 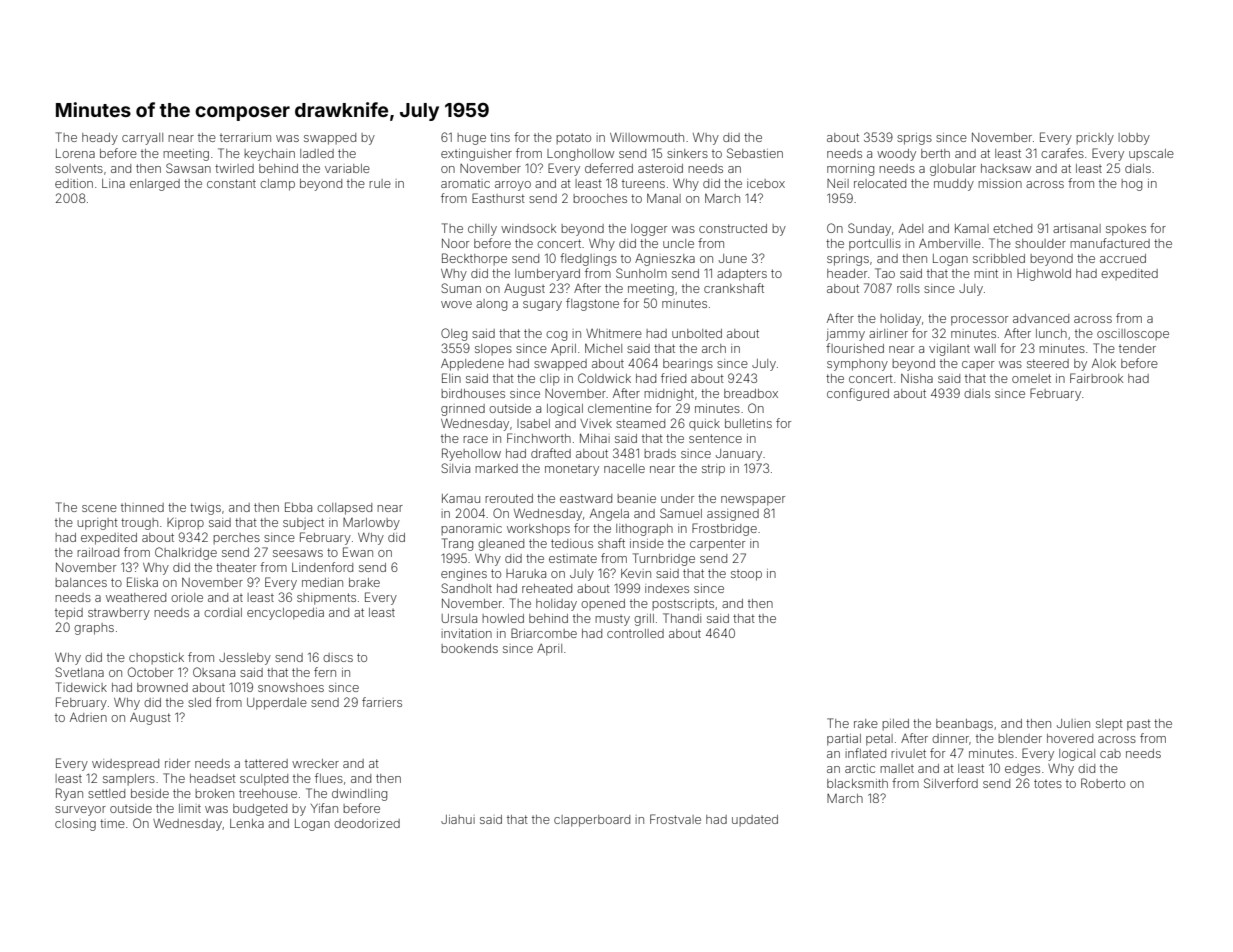 What do you see at coordinates (236, 567) in the document?
I see `theater` at bounding box center [236, 567].
